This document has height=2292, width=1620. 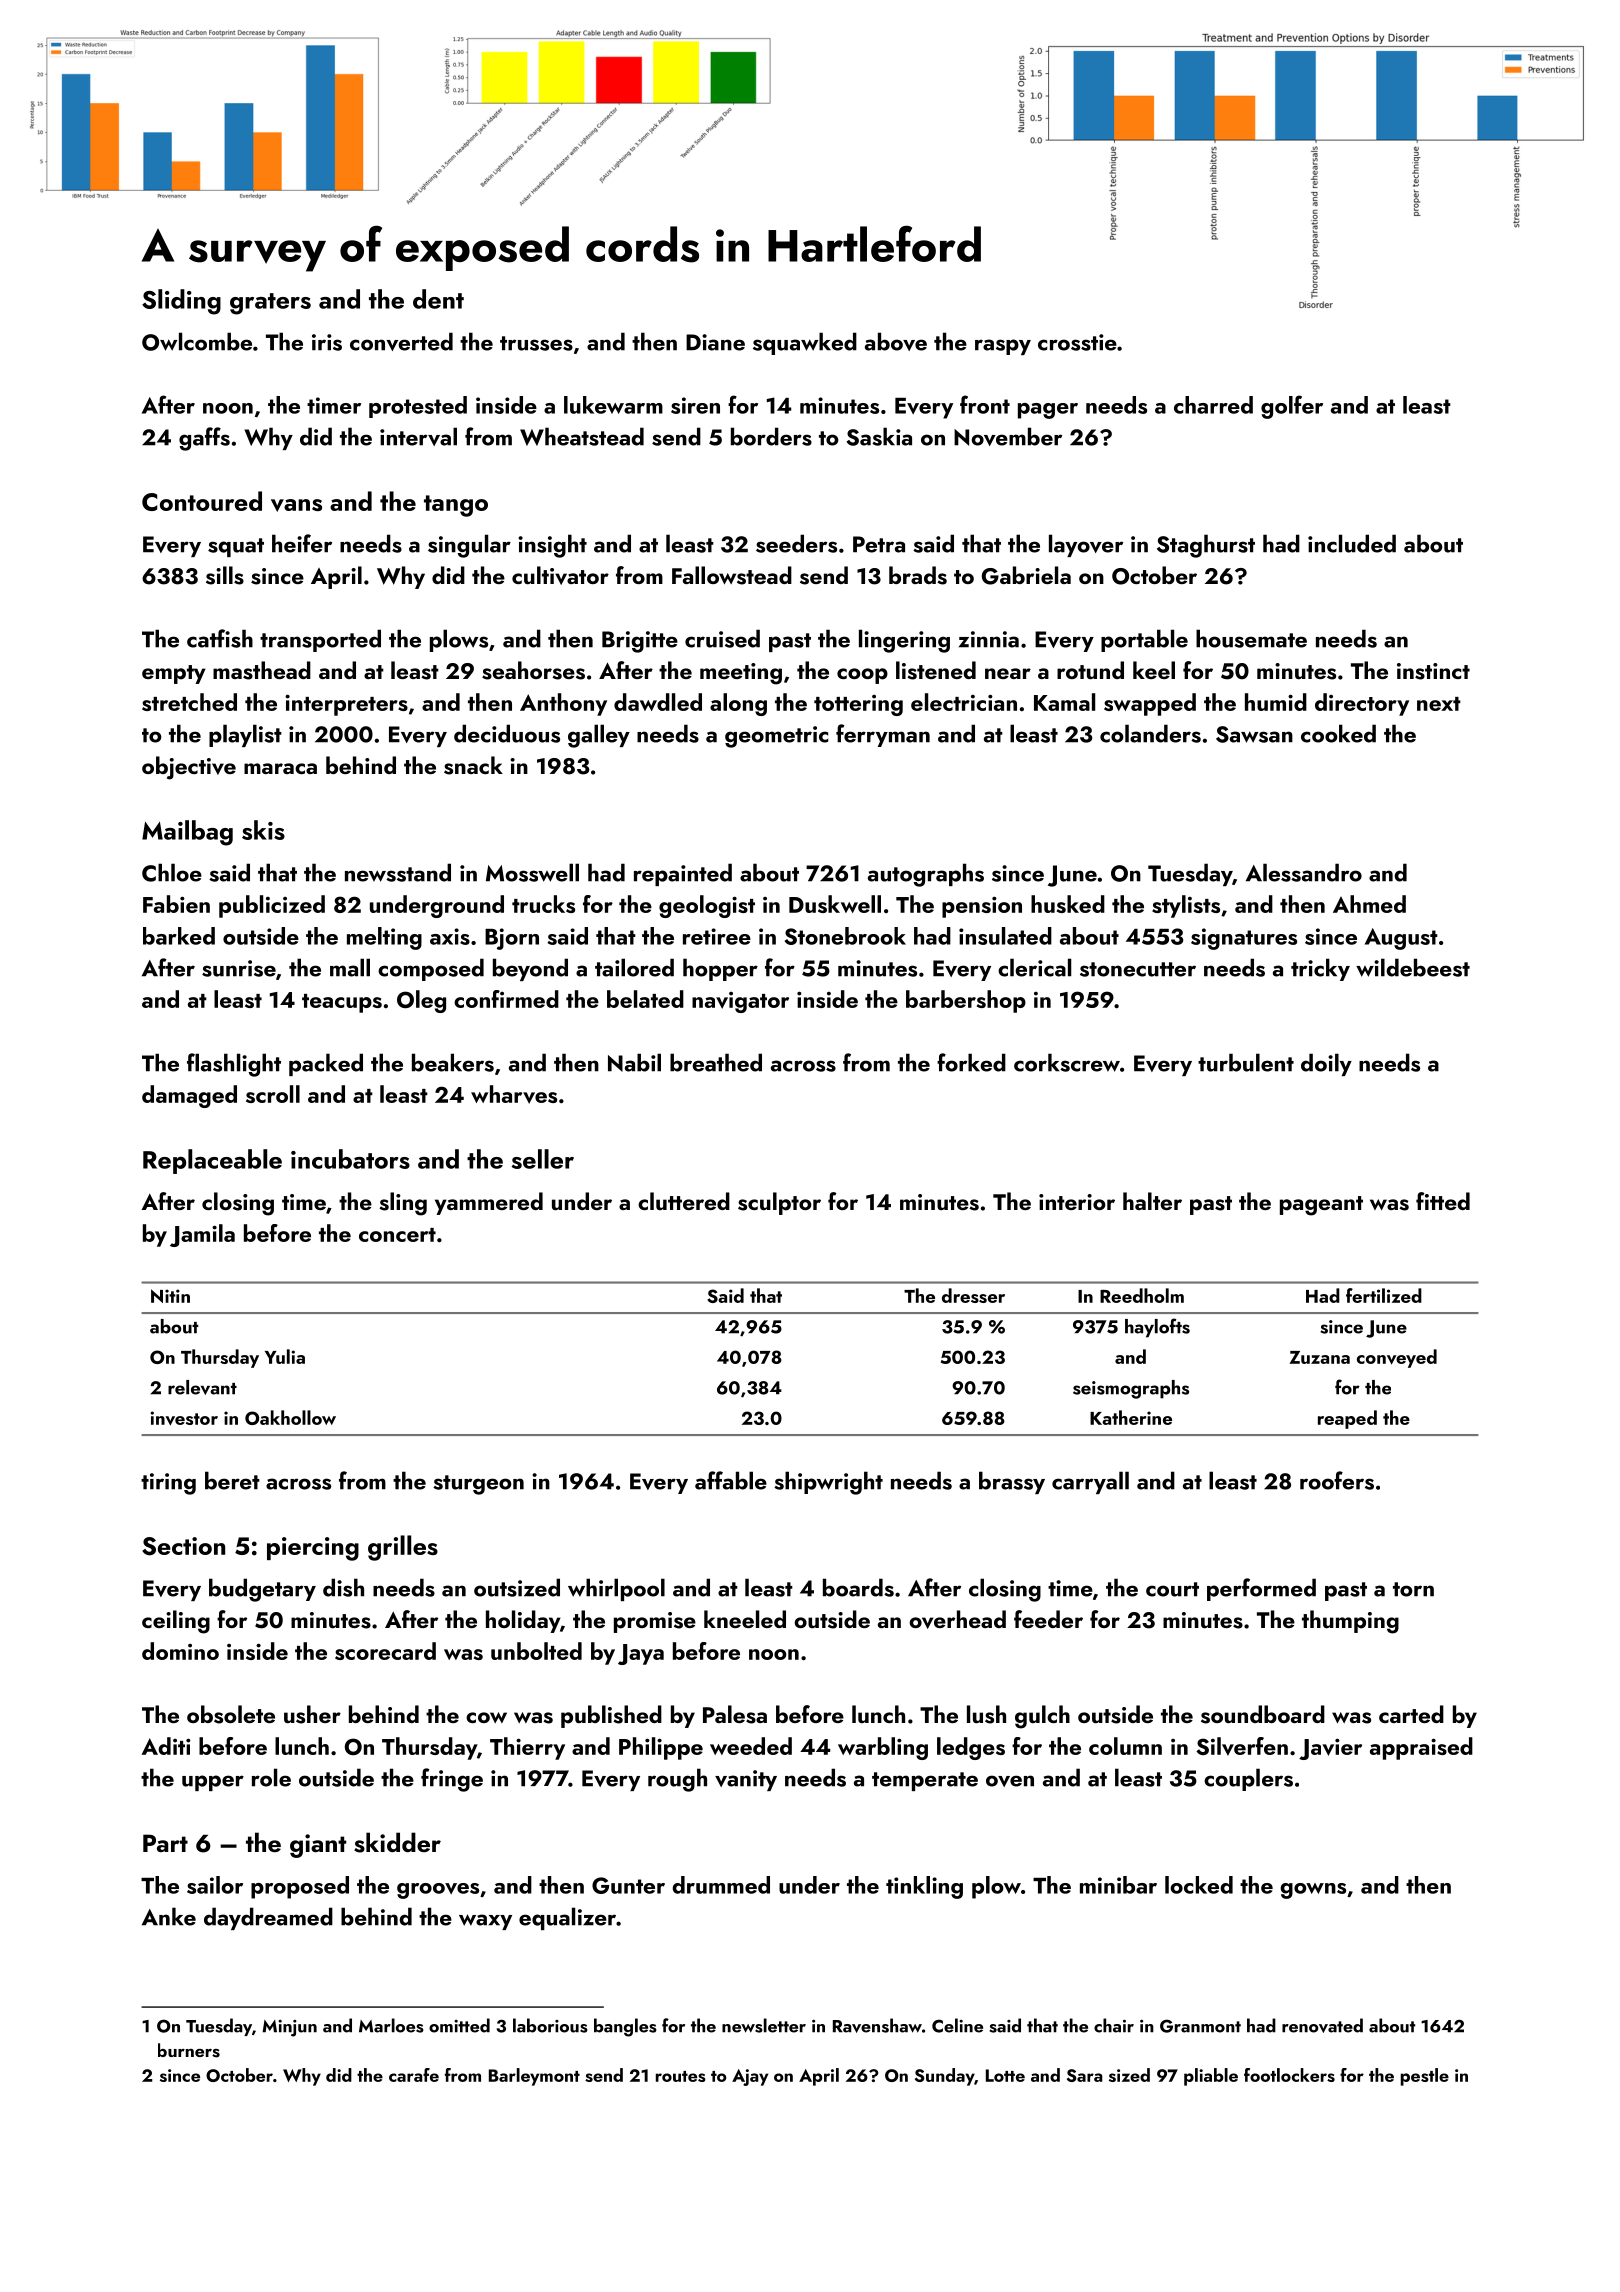 I want to click on golfer, so click(x=1292, y=407).
